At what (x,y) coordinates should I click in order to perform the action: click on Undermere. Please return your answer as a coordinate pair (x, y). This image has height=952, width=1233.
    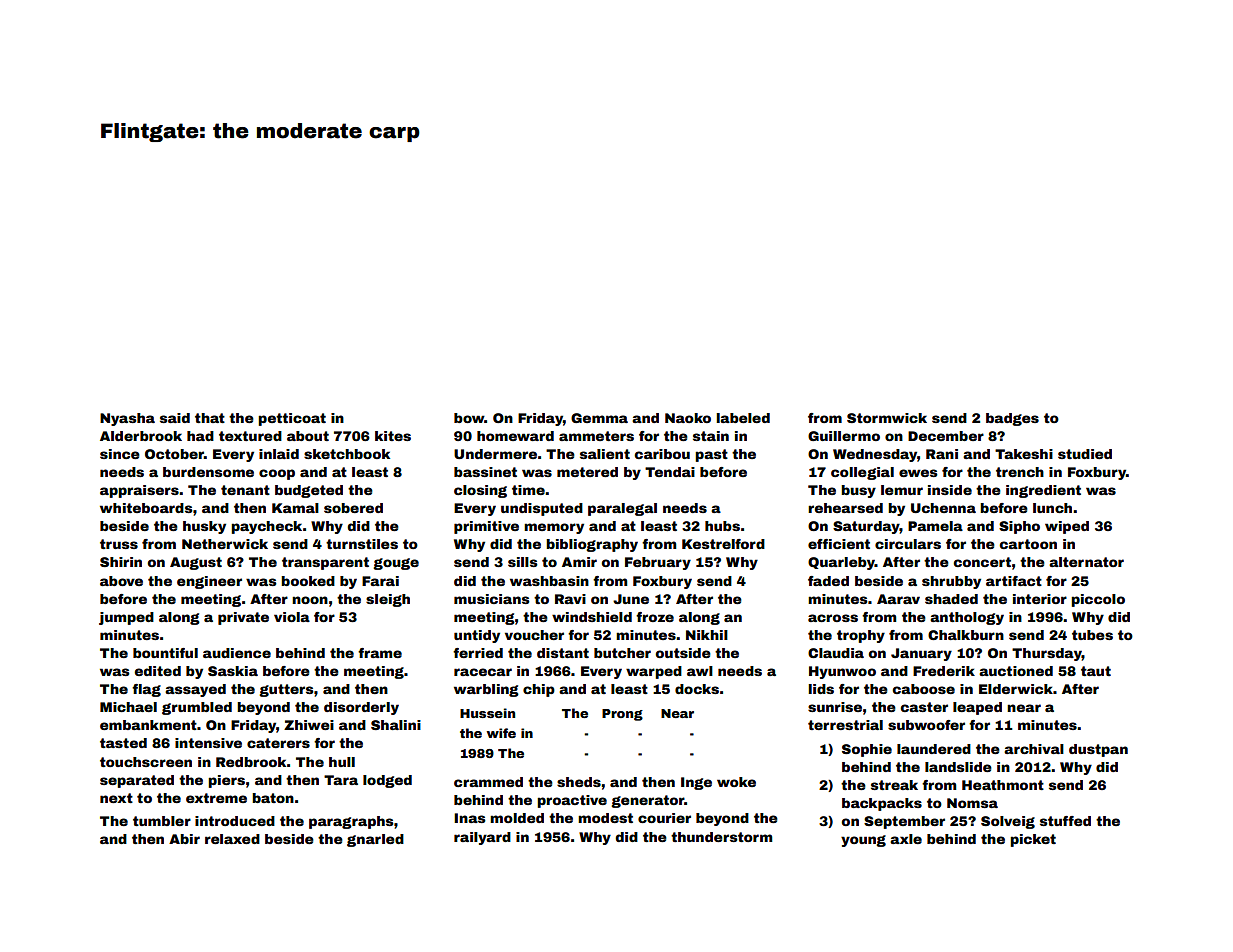
    Looking at the image, I should click on (495, 454).
